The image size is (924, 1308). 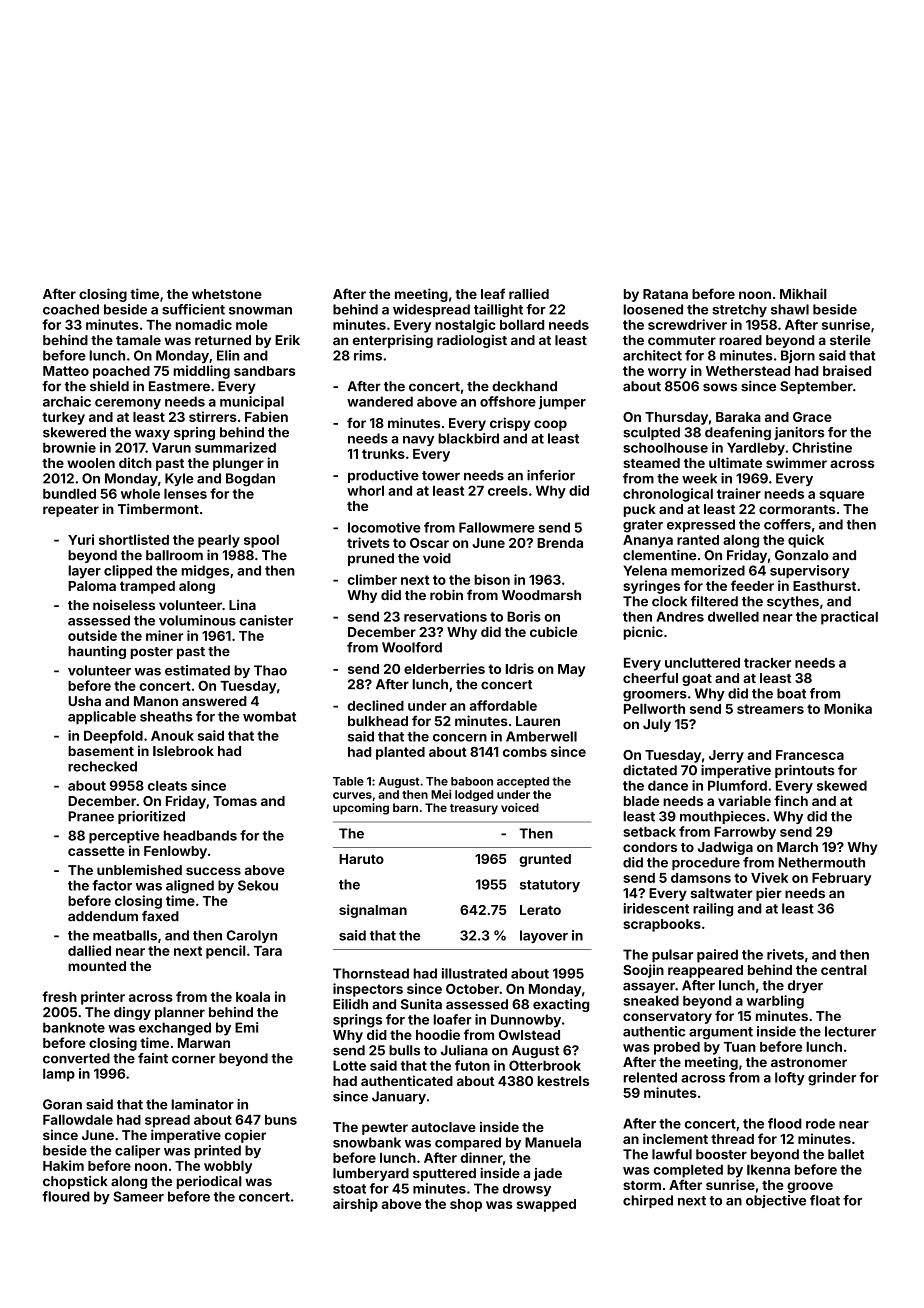 I want to click on procedure, so click(x=706, y=863).
